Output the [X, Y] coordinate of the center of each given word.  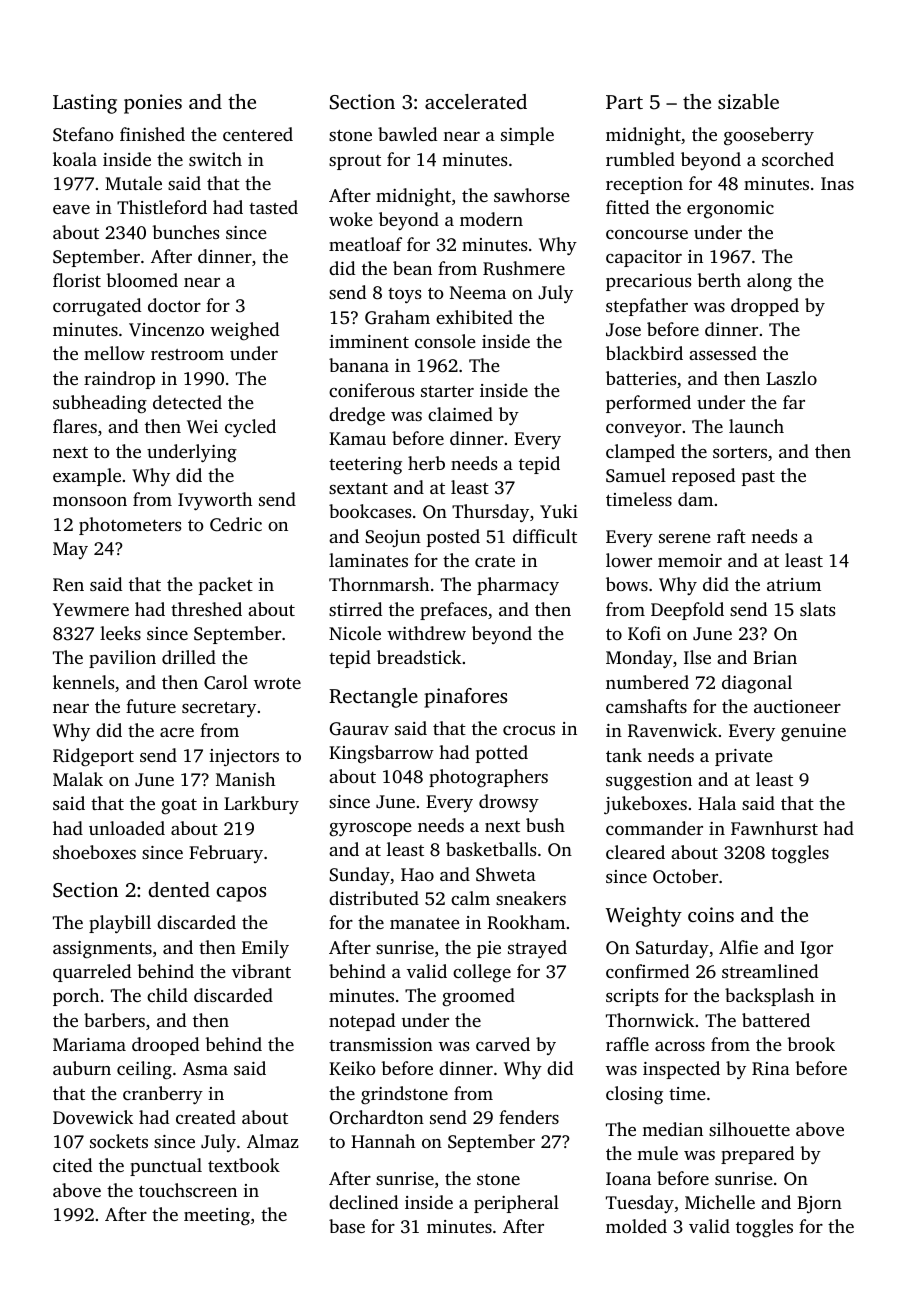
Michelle [720, 1202]
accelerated [476, 101]
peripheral [516, 1204]
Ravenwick [672, 730]
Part [624, 102]
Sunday [359, 876]
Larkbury [261, 805]
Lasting [85, 104]
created [206, 1117]
